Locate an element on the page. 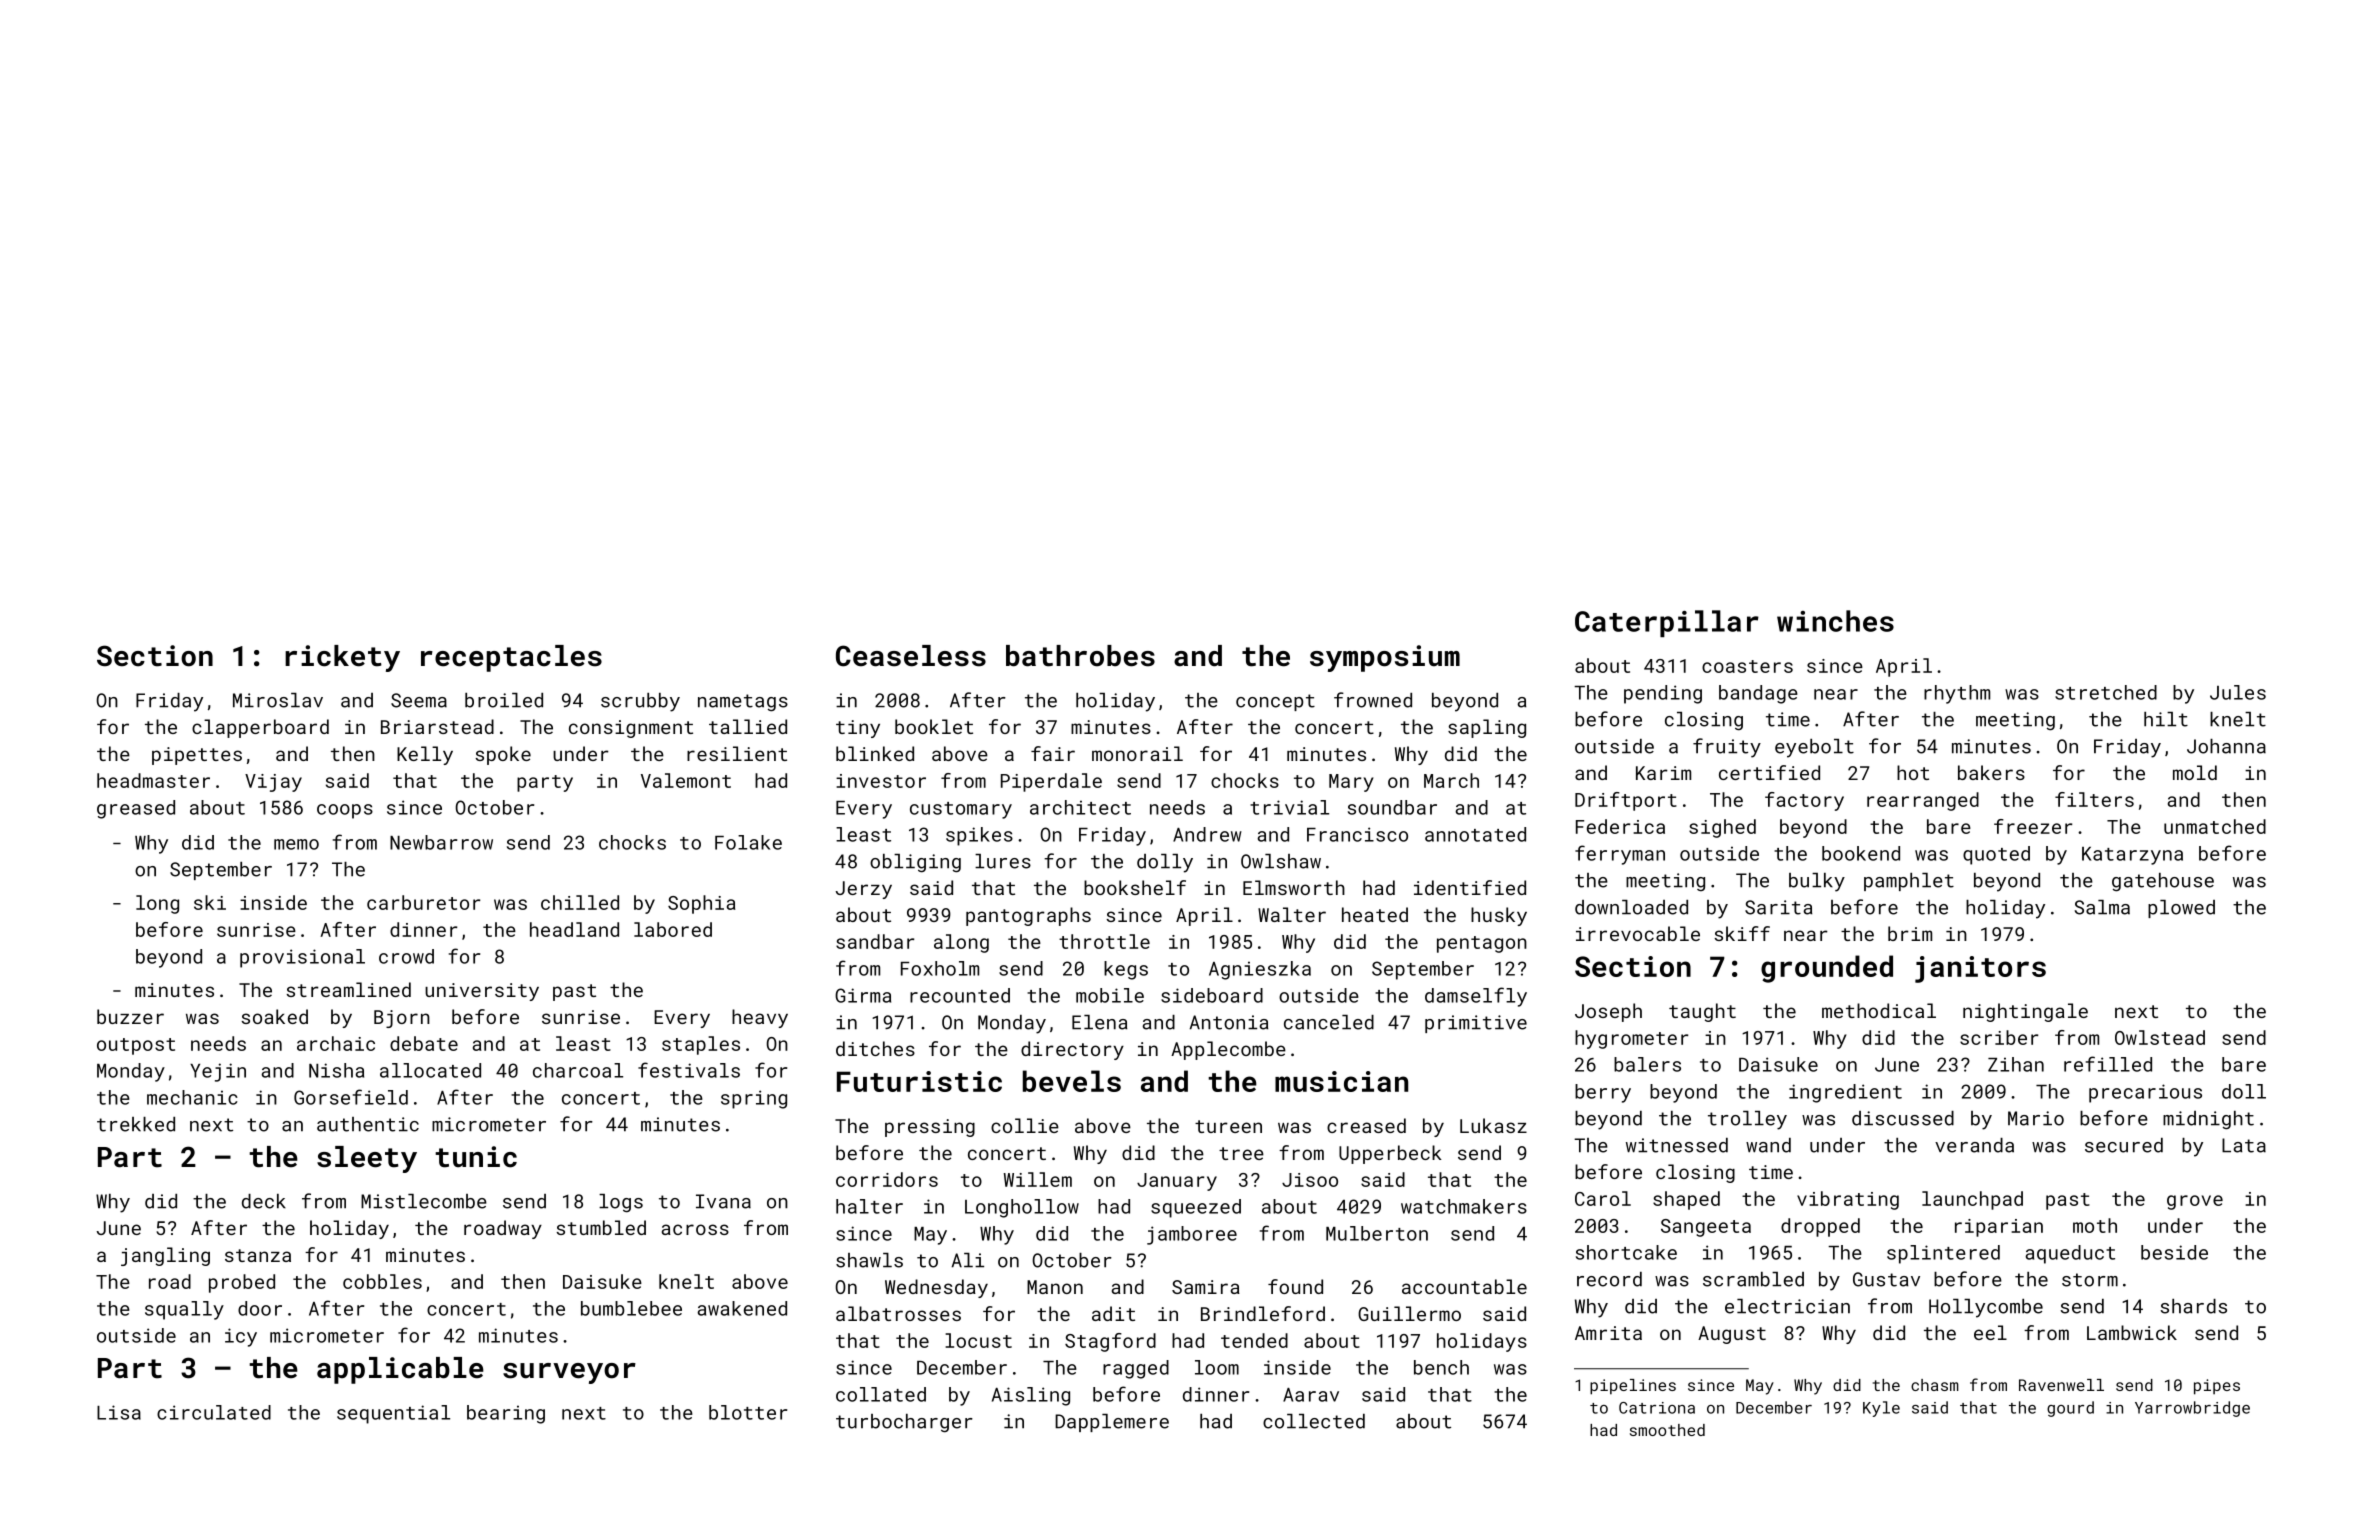 The width and height of the document is (2363, 1529). symposium is located at coordinates (1385, 658).
